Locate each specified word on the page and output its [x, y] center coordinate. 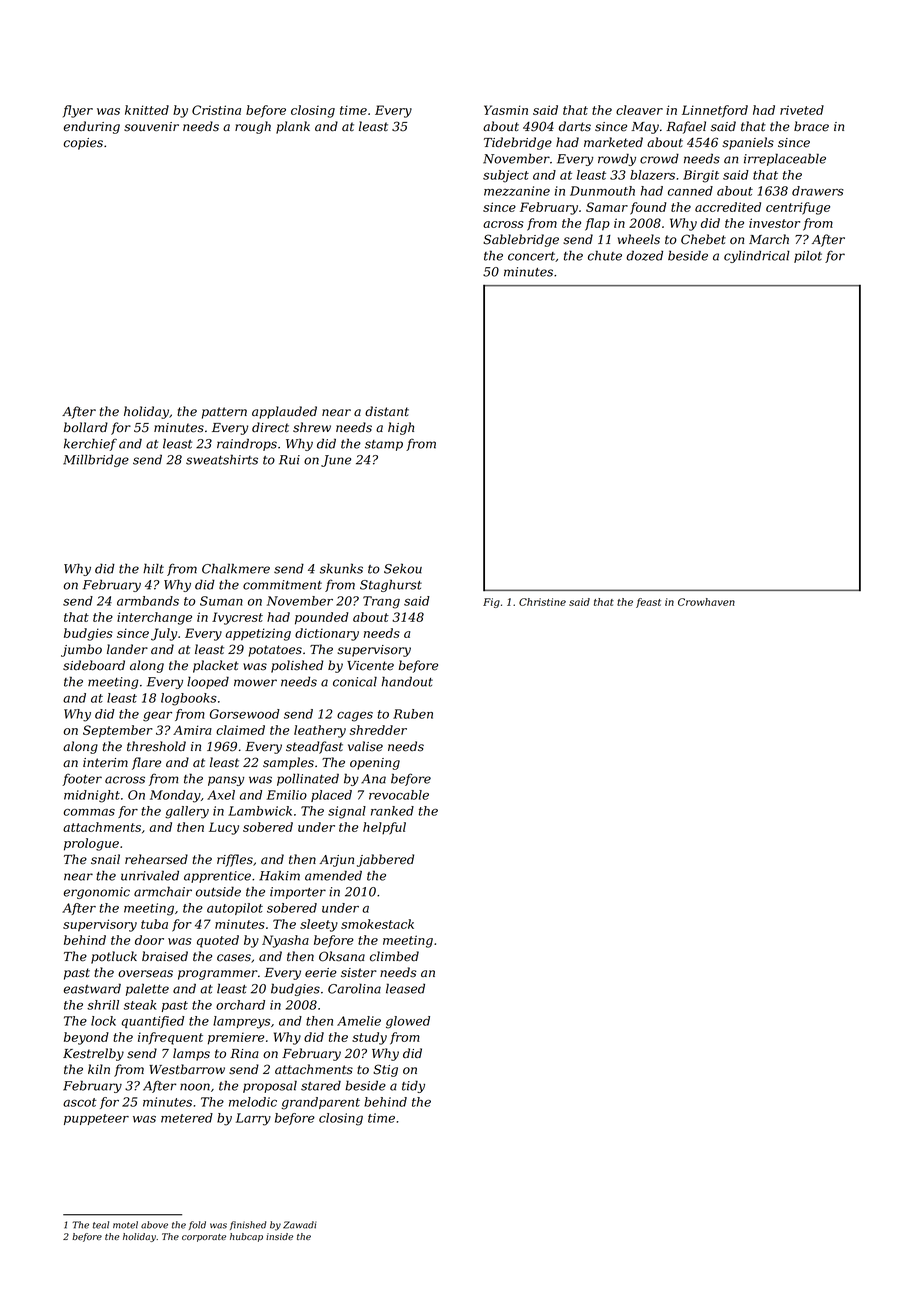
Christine [542, 602]
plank [293, 127]
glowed [408, 1022]
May [645, 128]
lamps [191, 1054]
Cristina [216, 110]
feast [648, 603]
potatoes [275, 651]
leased [405, 988]
